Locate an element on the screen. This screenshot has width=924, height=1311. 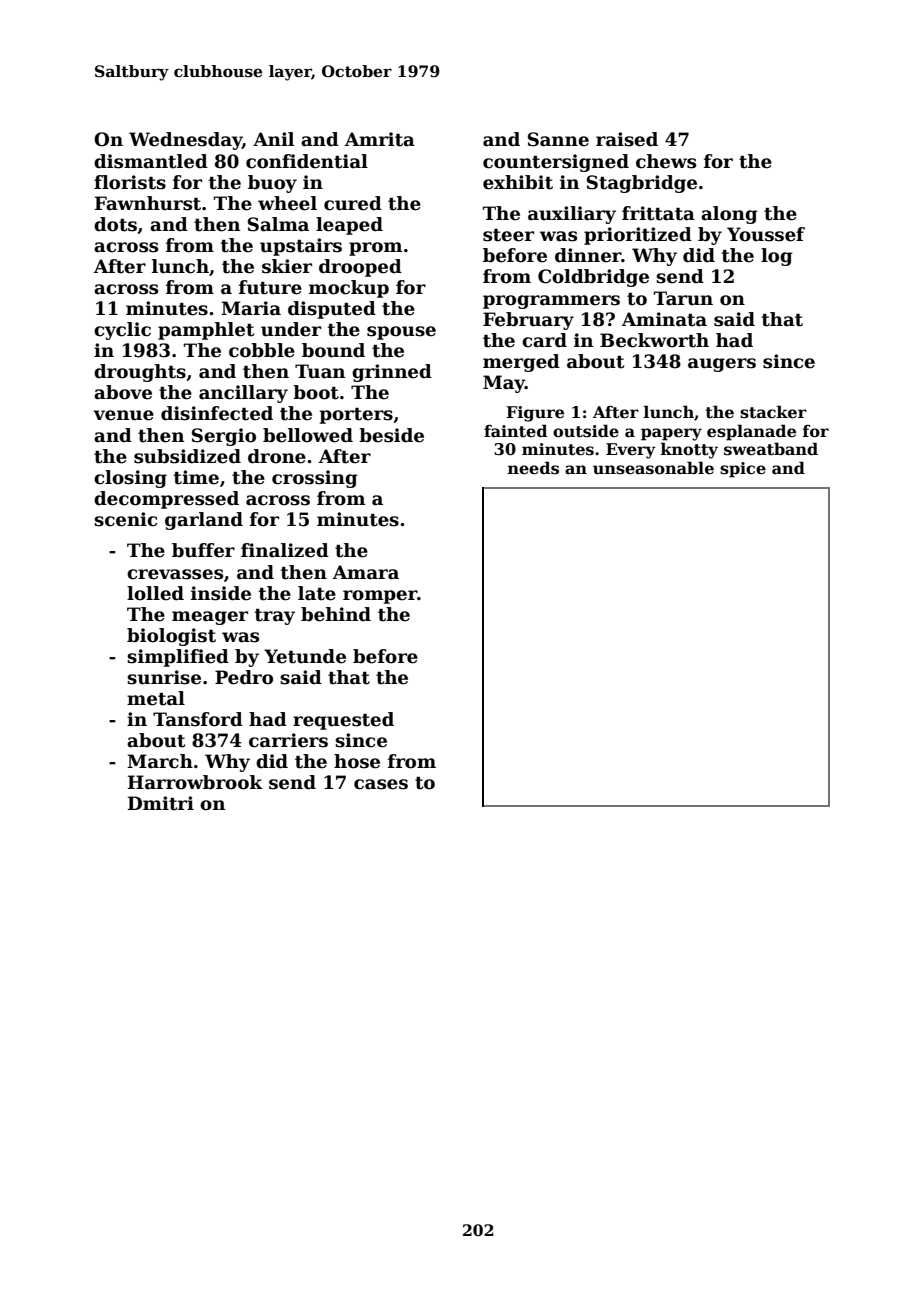
beside is located at coordinates (391, 435).
